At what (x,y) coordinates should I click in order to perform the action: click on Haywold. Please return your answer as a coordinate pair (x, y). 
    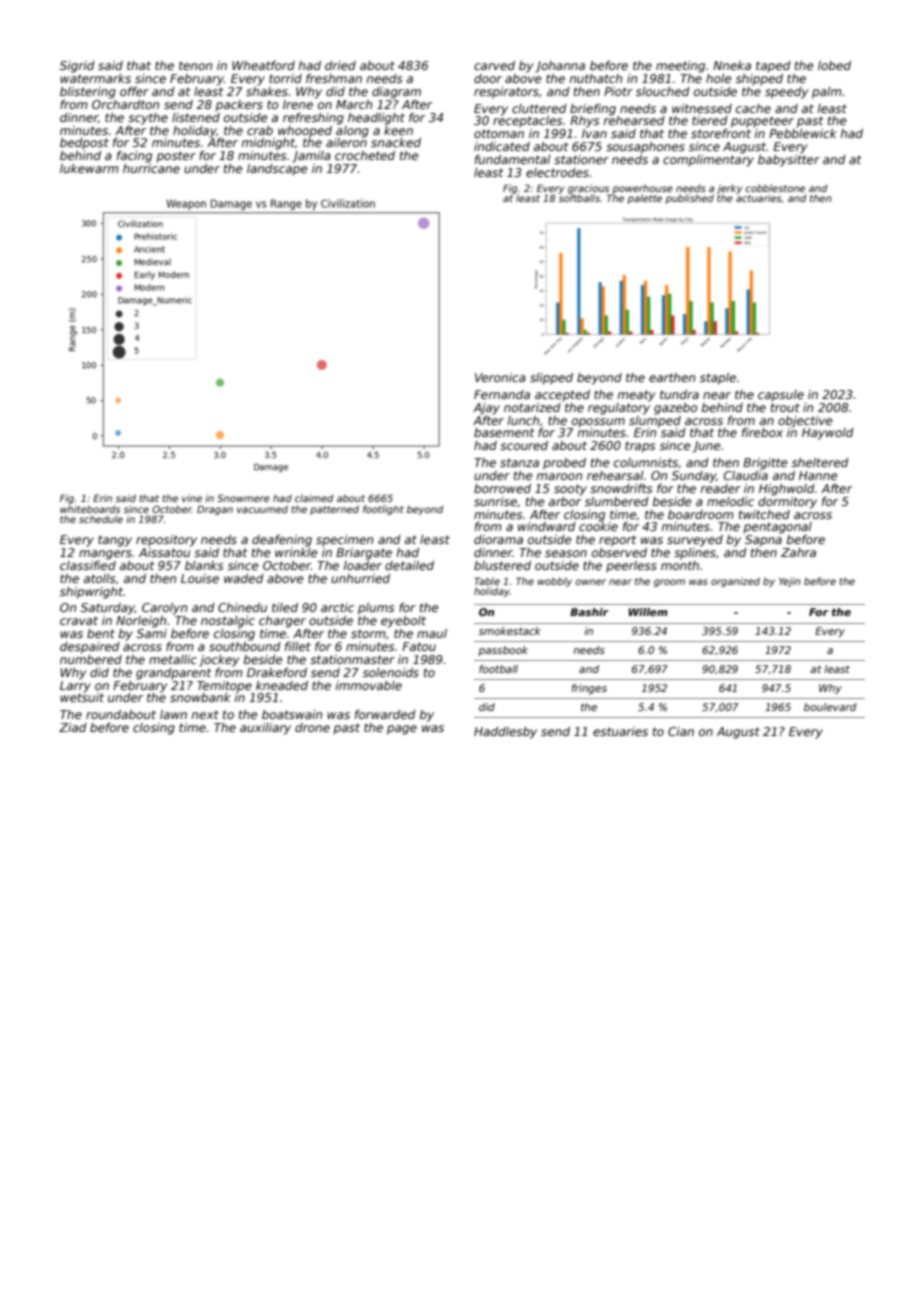
    Looking at the image, I should click on (828, 434).
